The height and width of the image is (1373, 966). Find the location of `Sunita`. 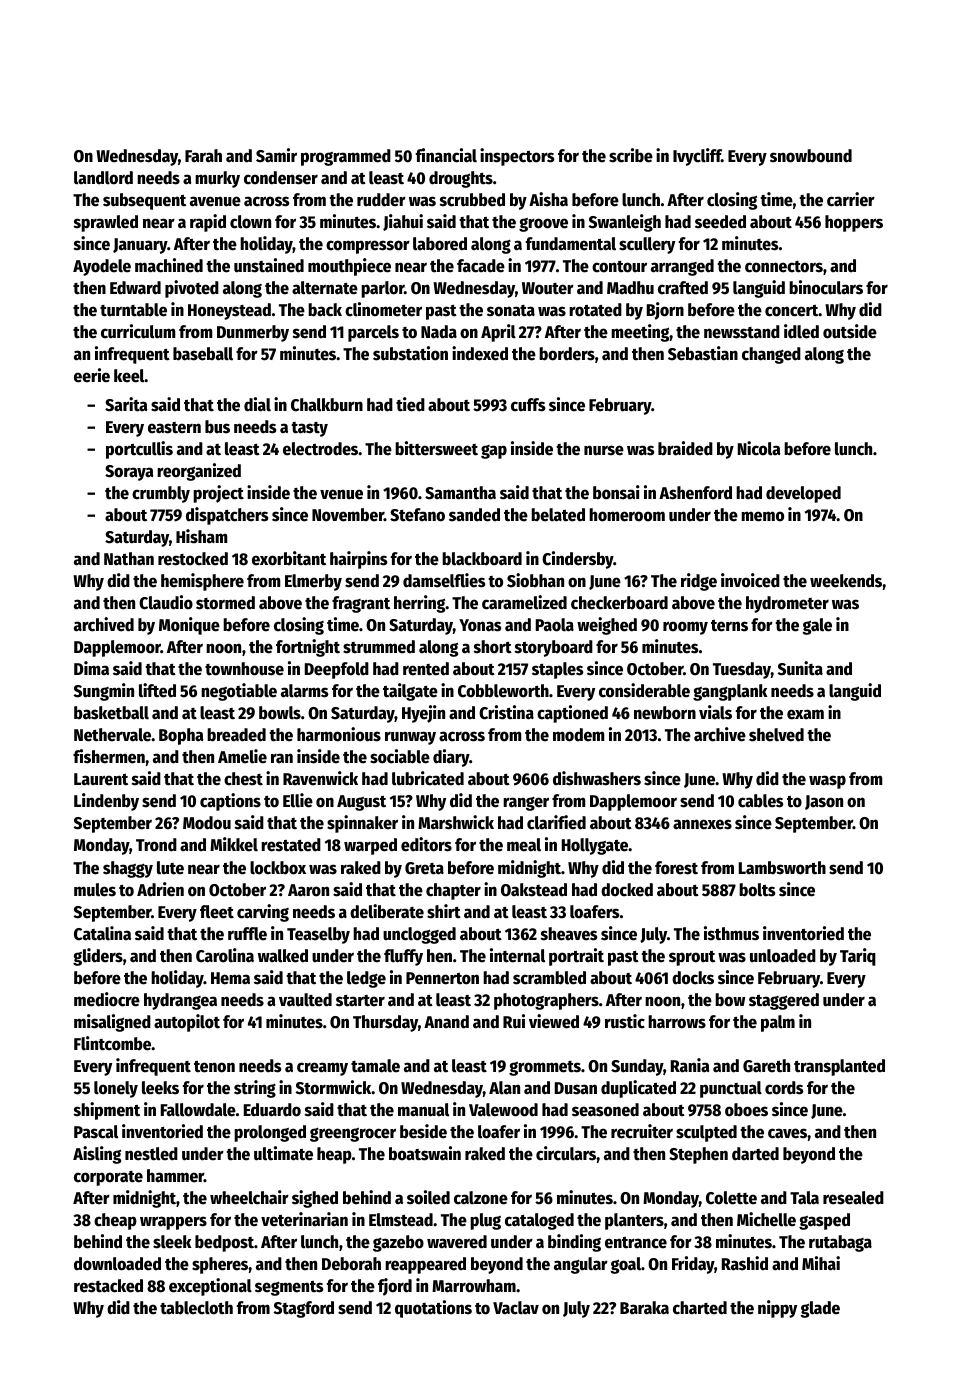

Sunita is located at coordinates (800, 668).
